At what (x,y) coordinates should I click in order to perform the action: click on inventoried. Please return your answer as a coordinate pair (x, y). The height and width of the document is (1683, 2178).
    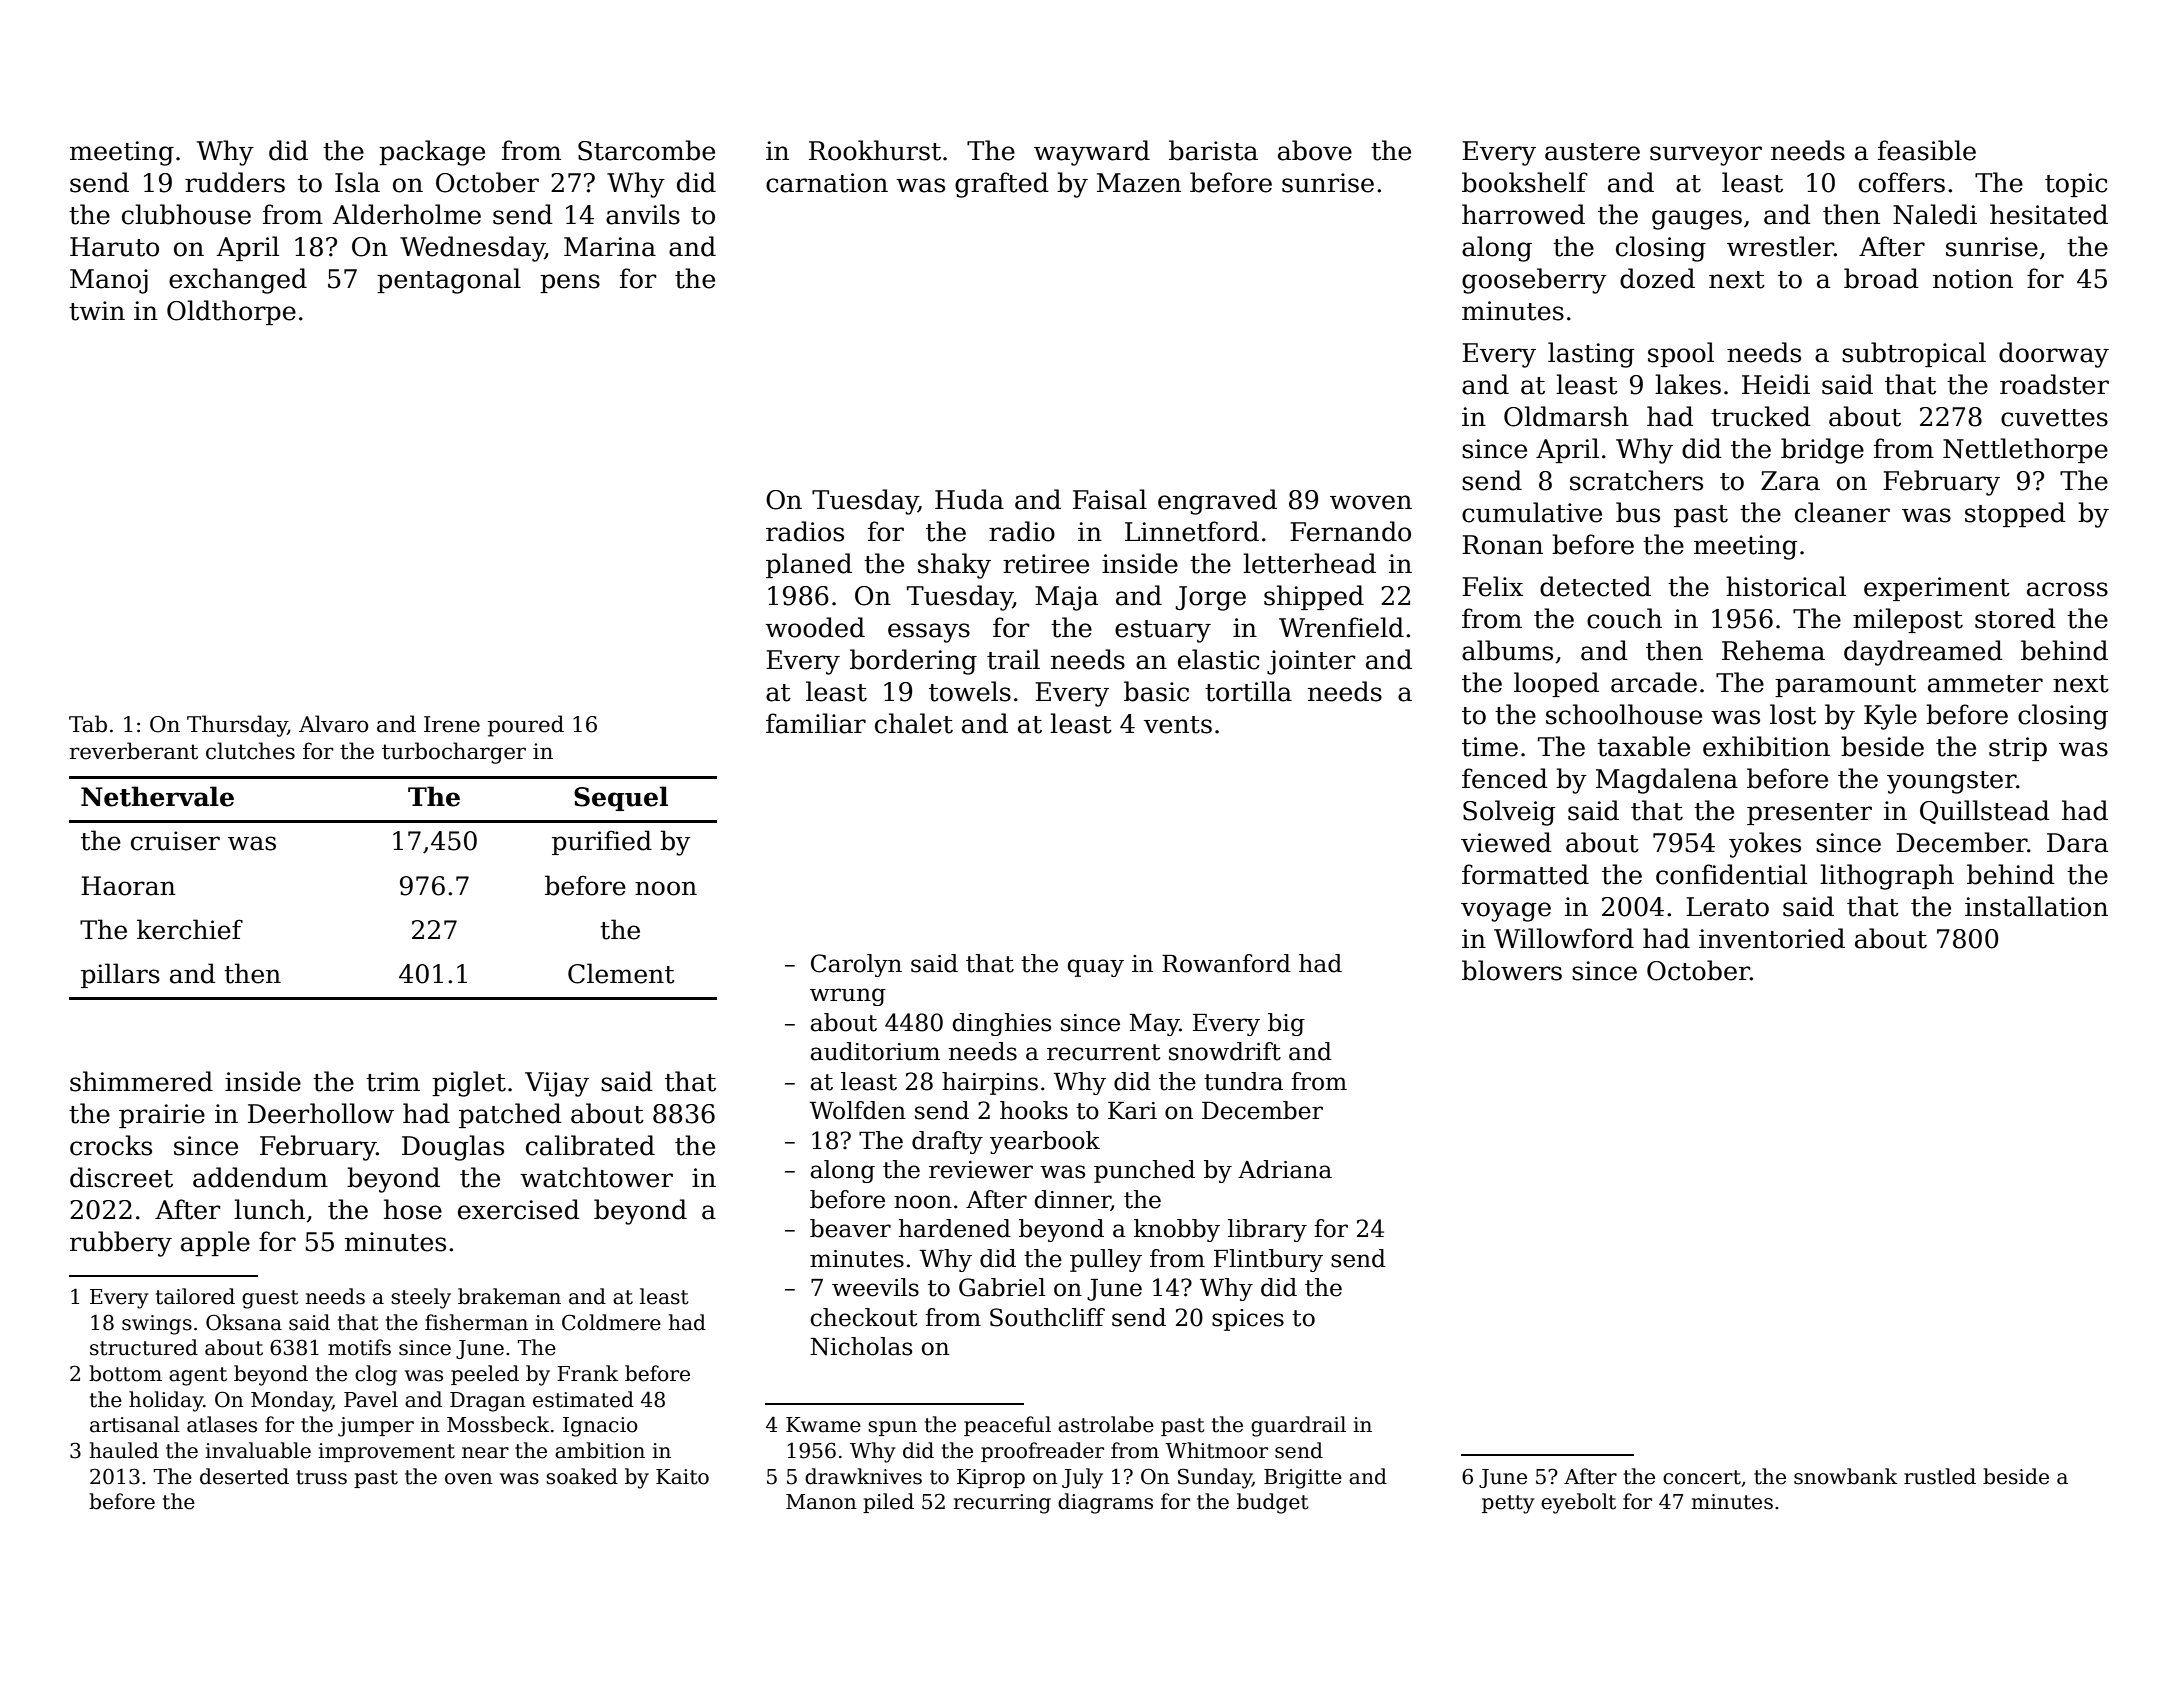
    Looking at the image, I should click on (1772, 938).
